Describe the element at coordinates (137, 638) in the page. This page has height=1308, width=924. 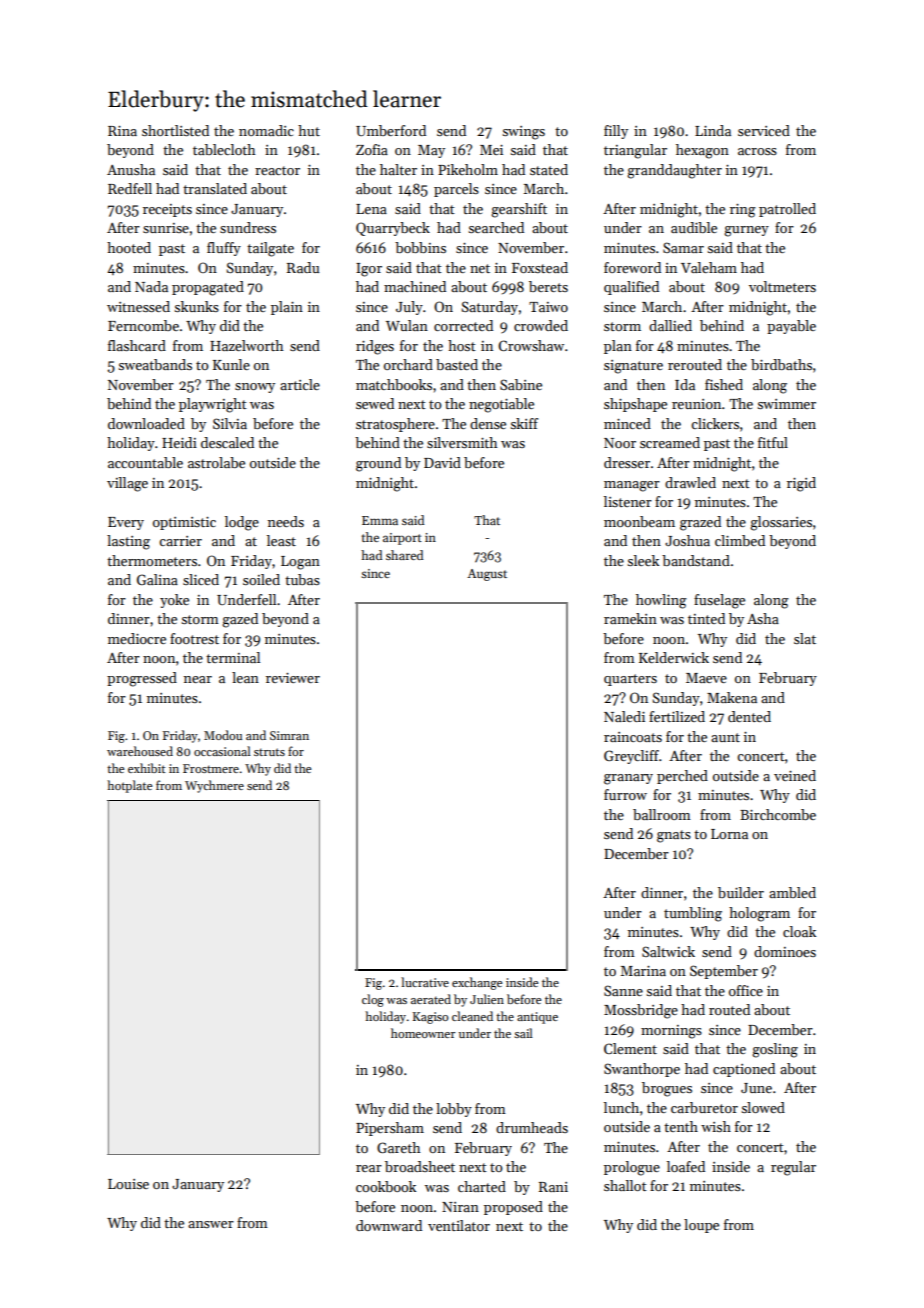
I see `mediocre` at that location.
